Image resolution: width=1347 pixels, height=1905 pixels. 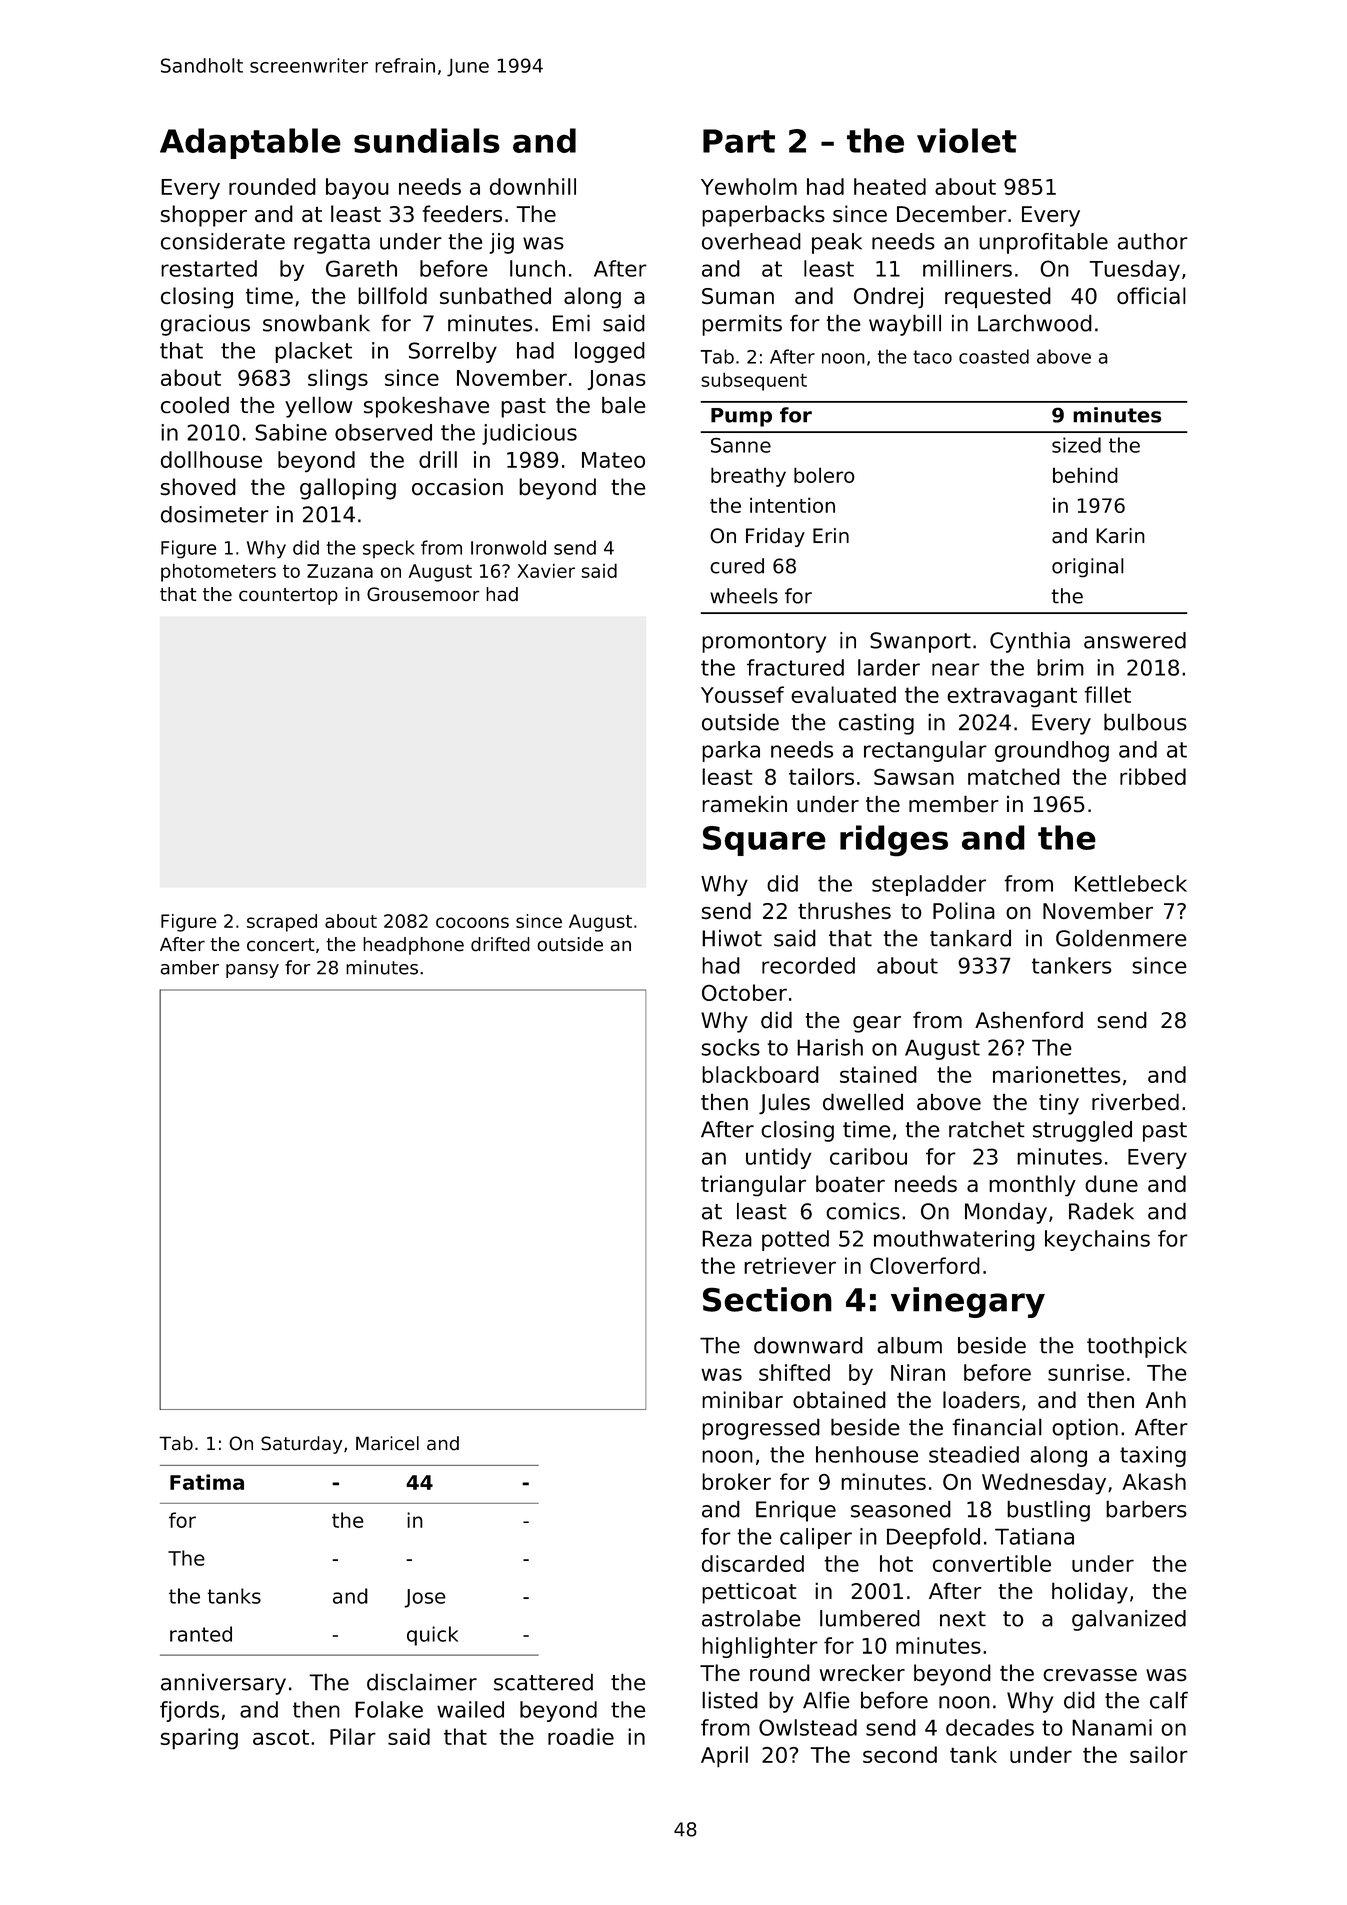 What do you see at coordinates (1097, 1240) in the image?
I see `keychains` at bounding box center [1097, 1240].
